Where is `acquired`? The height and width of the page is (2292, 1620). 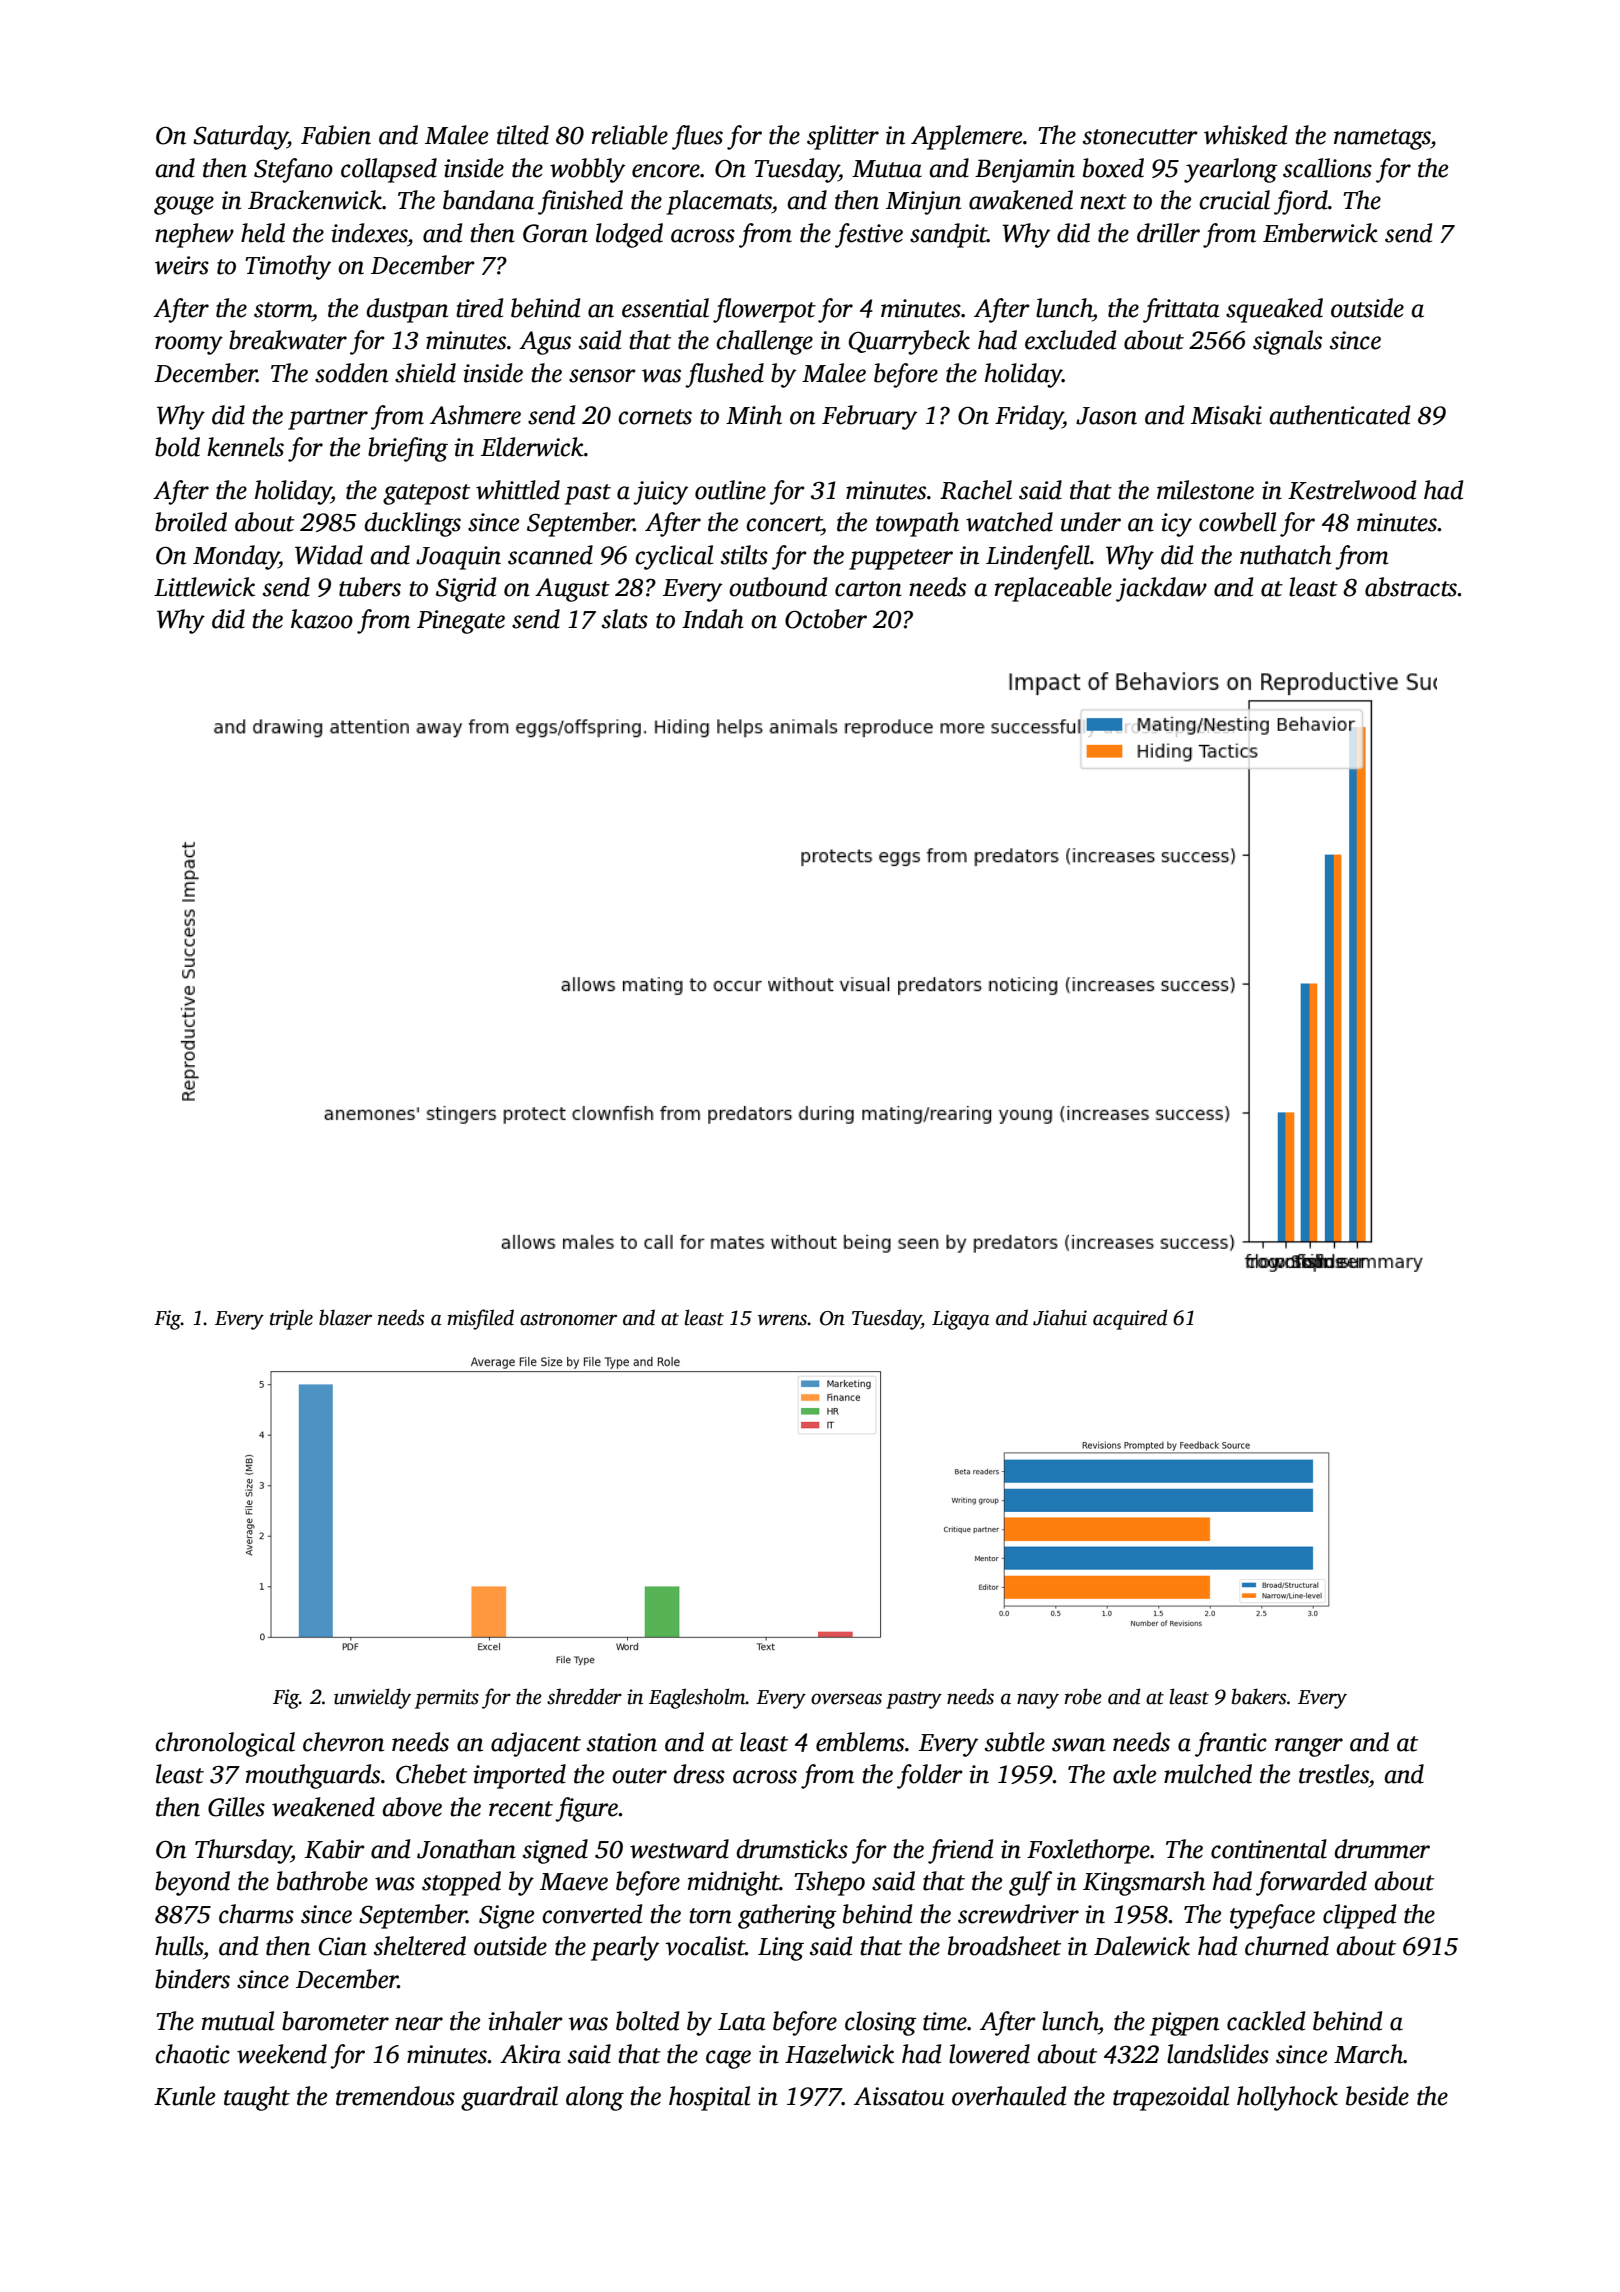
acquired is located at coordinates (1130, 1319).
